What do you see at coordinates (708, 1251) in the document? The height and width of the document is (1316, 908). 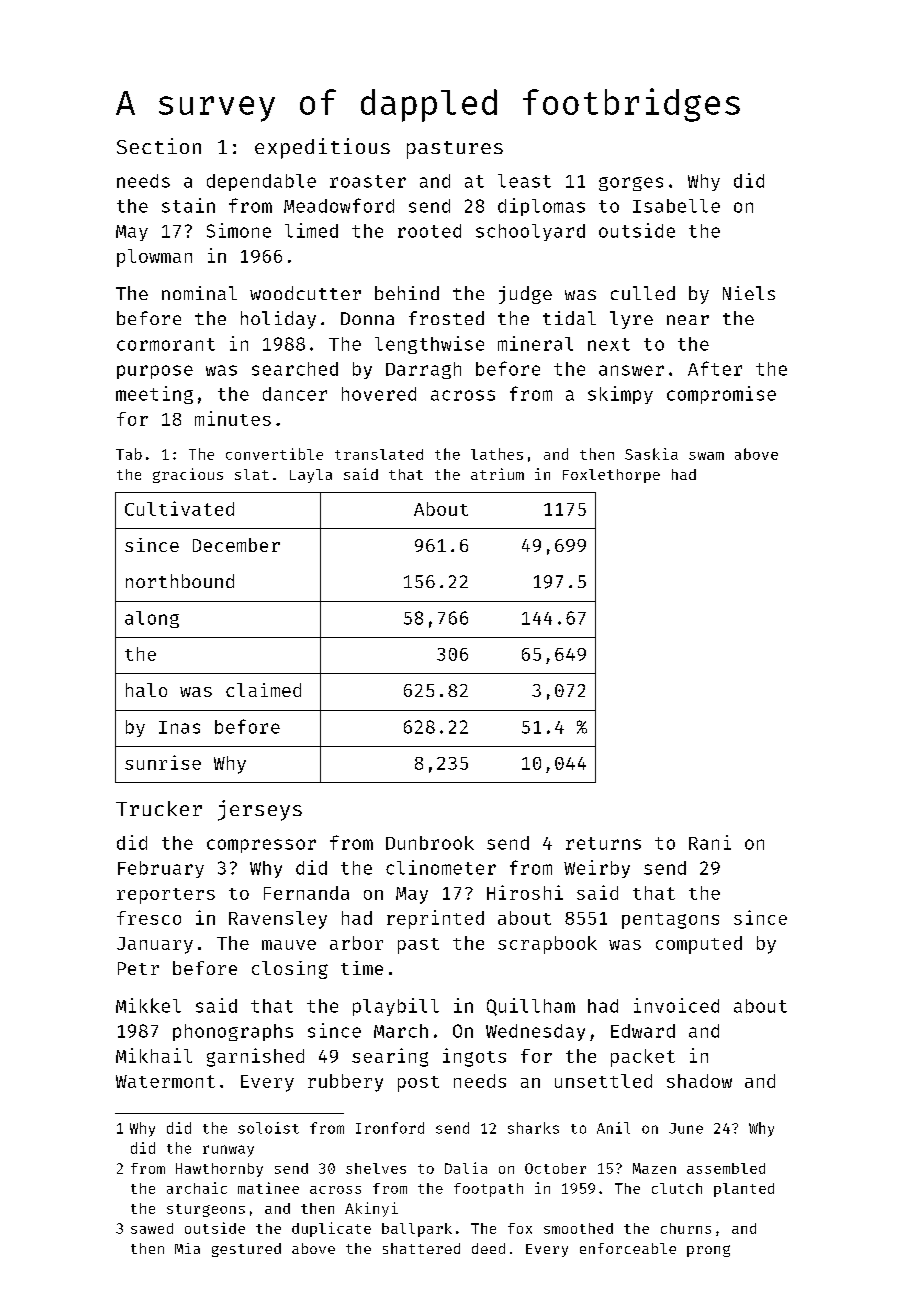 I see `prong` at bounding box center [708, 1251].
